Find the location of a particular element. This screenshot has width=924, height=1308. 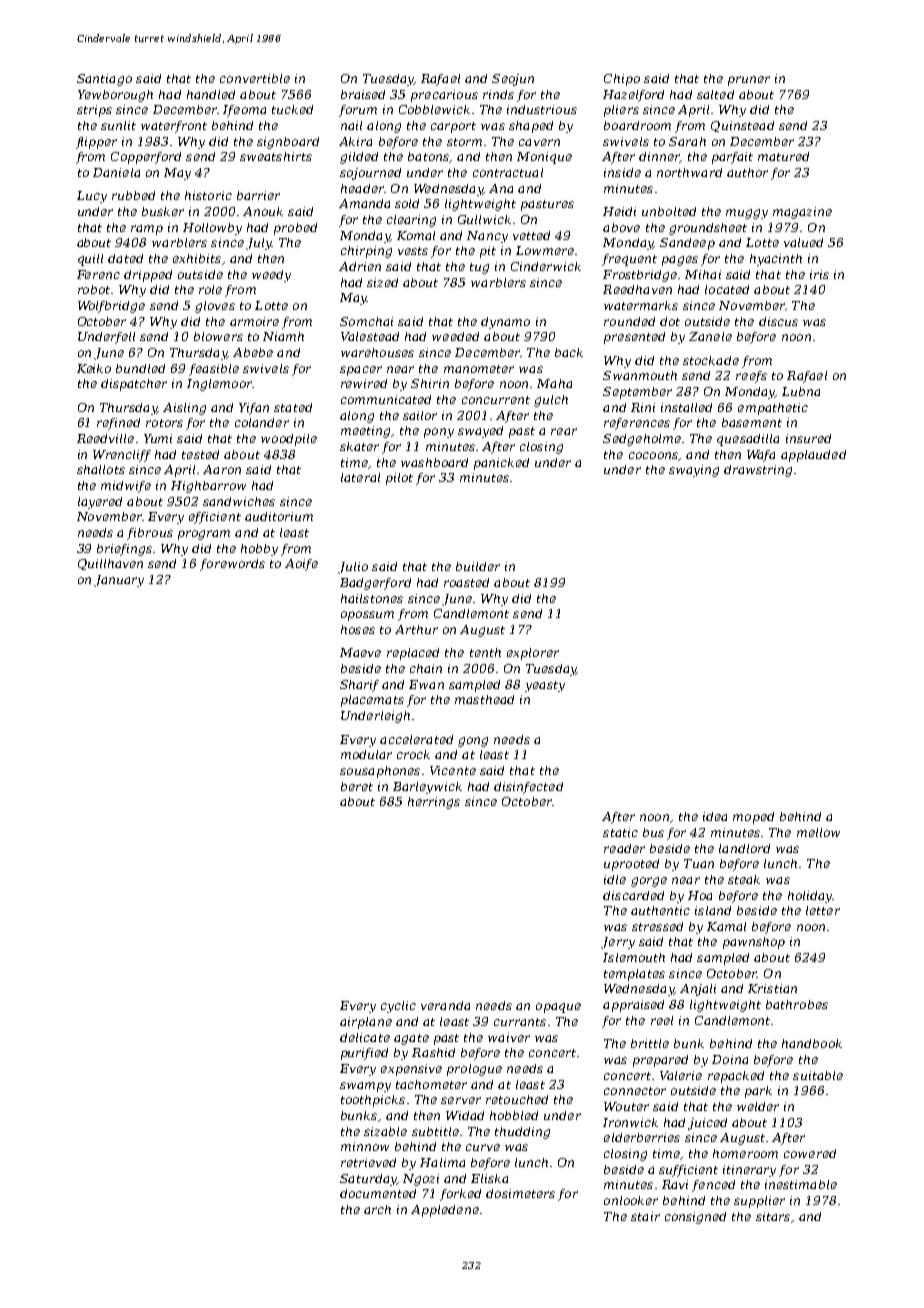

convertible is located at coordinates (255, 78).
